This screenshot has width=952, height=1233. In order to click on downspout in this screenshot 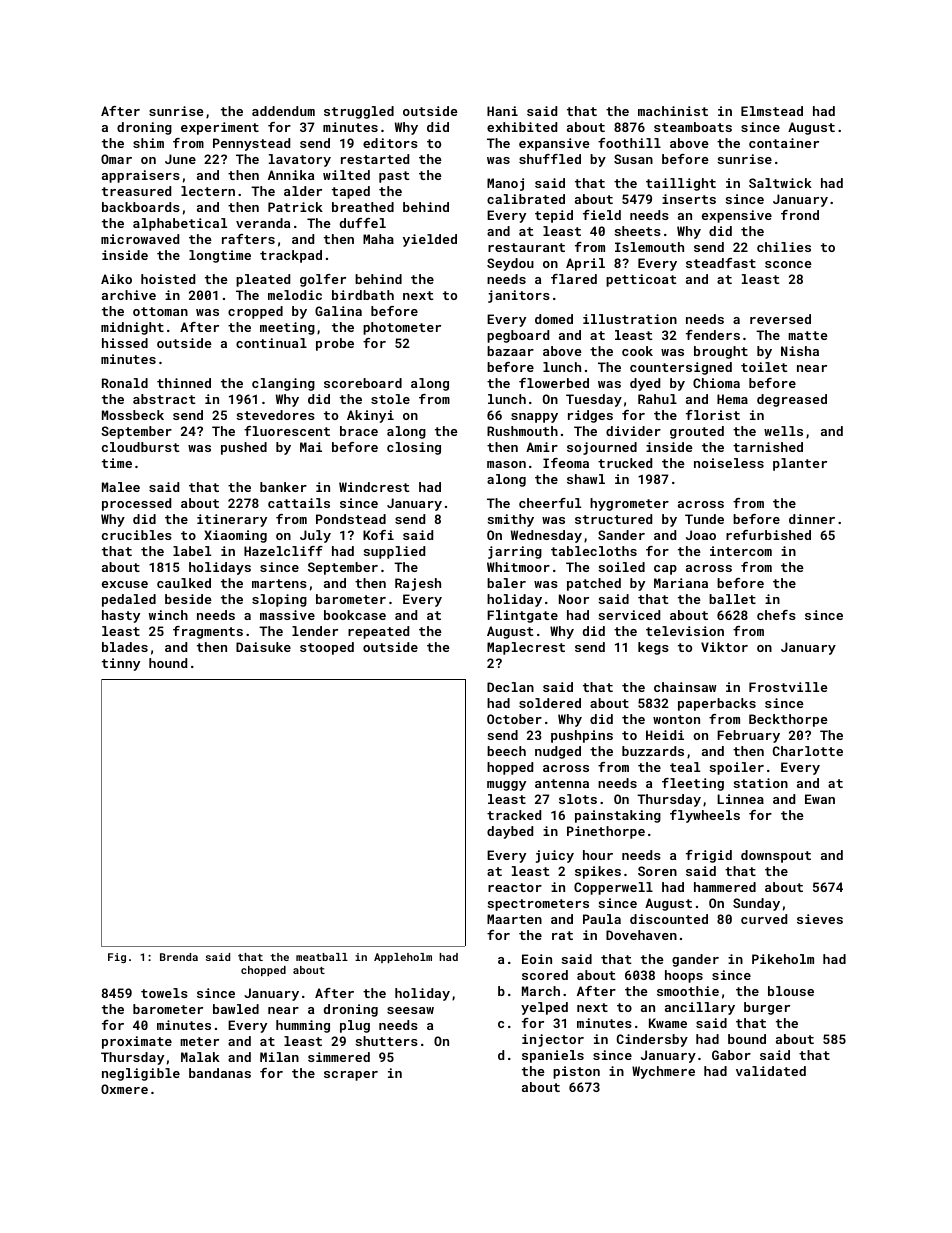, I will do `click(776, 856)`.
